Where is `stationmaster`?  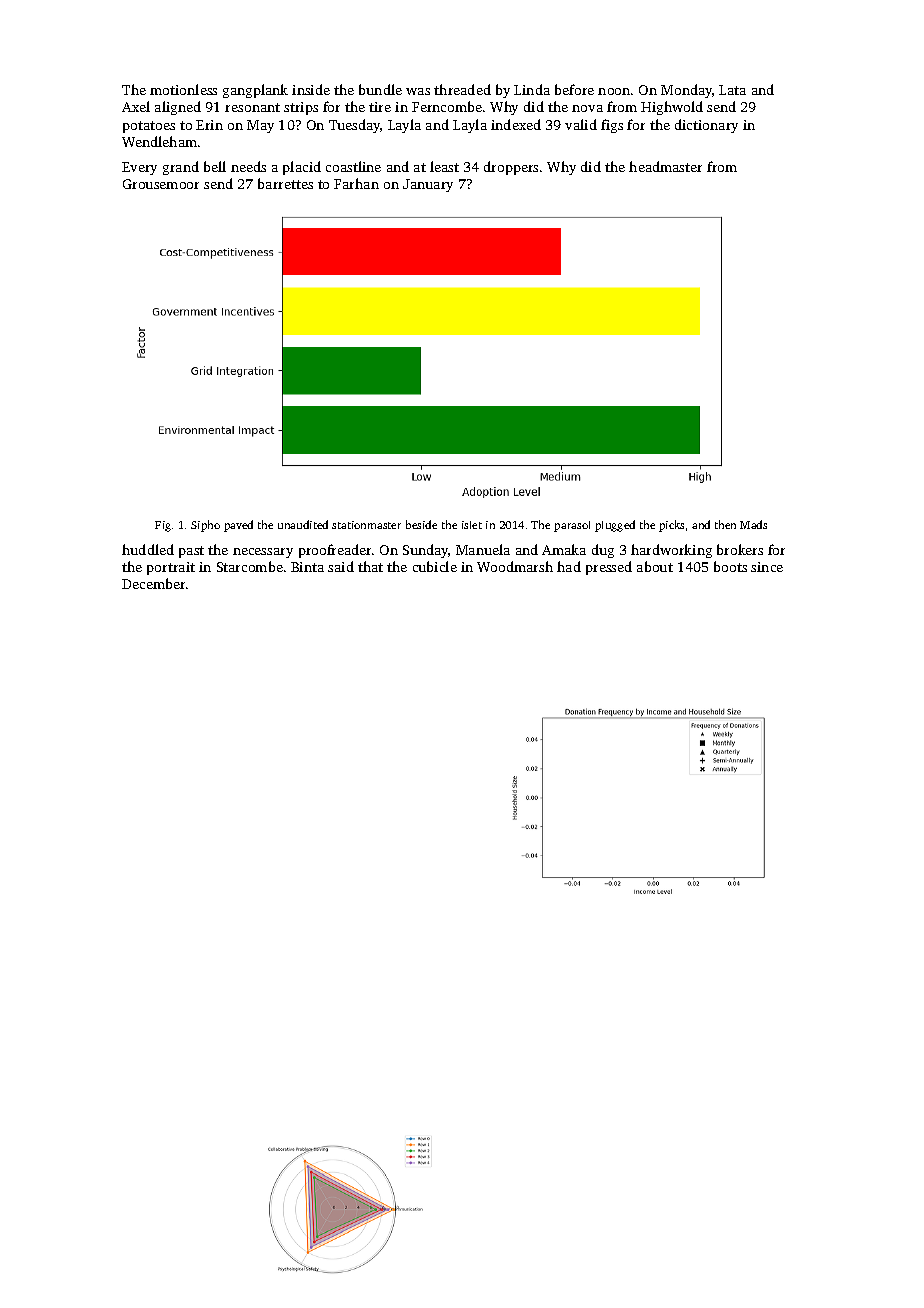
stationmaster is located at coordinates (366, 525).
